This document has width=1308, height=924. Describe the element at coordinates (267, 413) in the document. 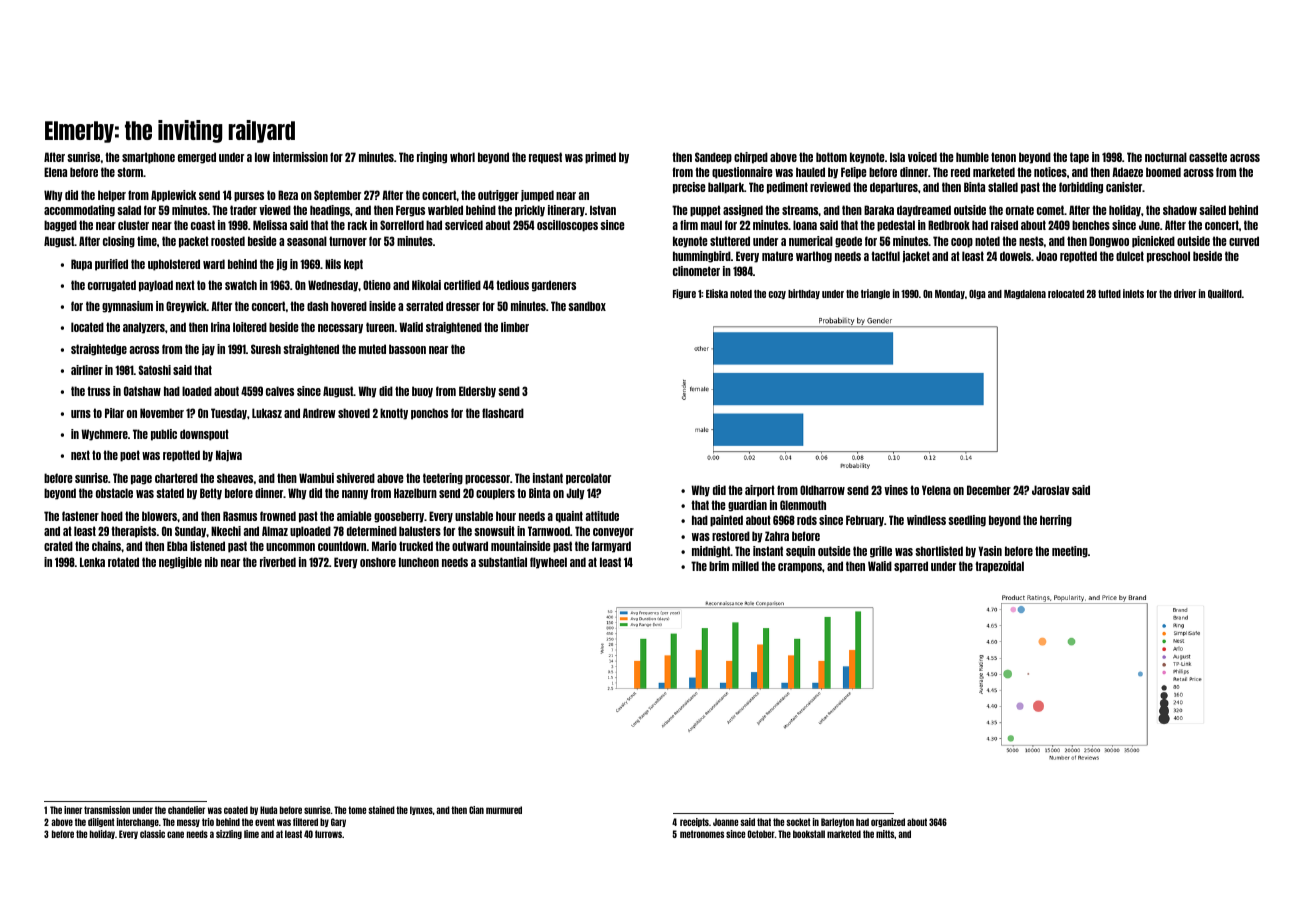

I see `Lukasz` at that location.
